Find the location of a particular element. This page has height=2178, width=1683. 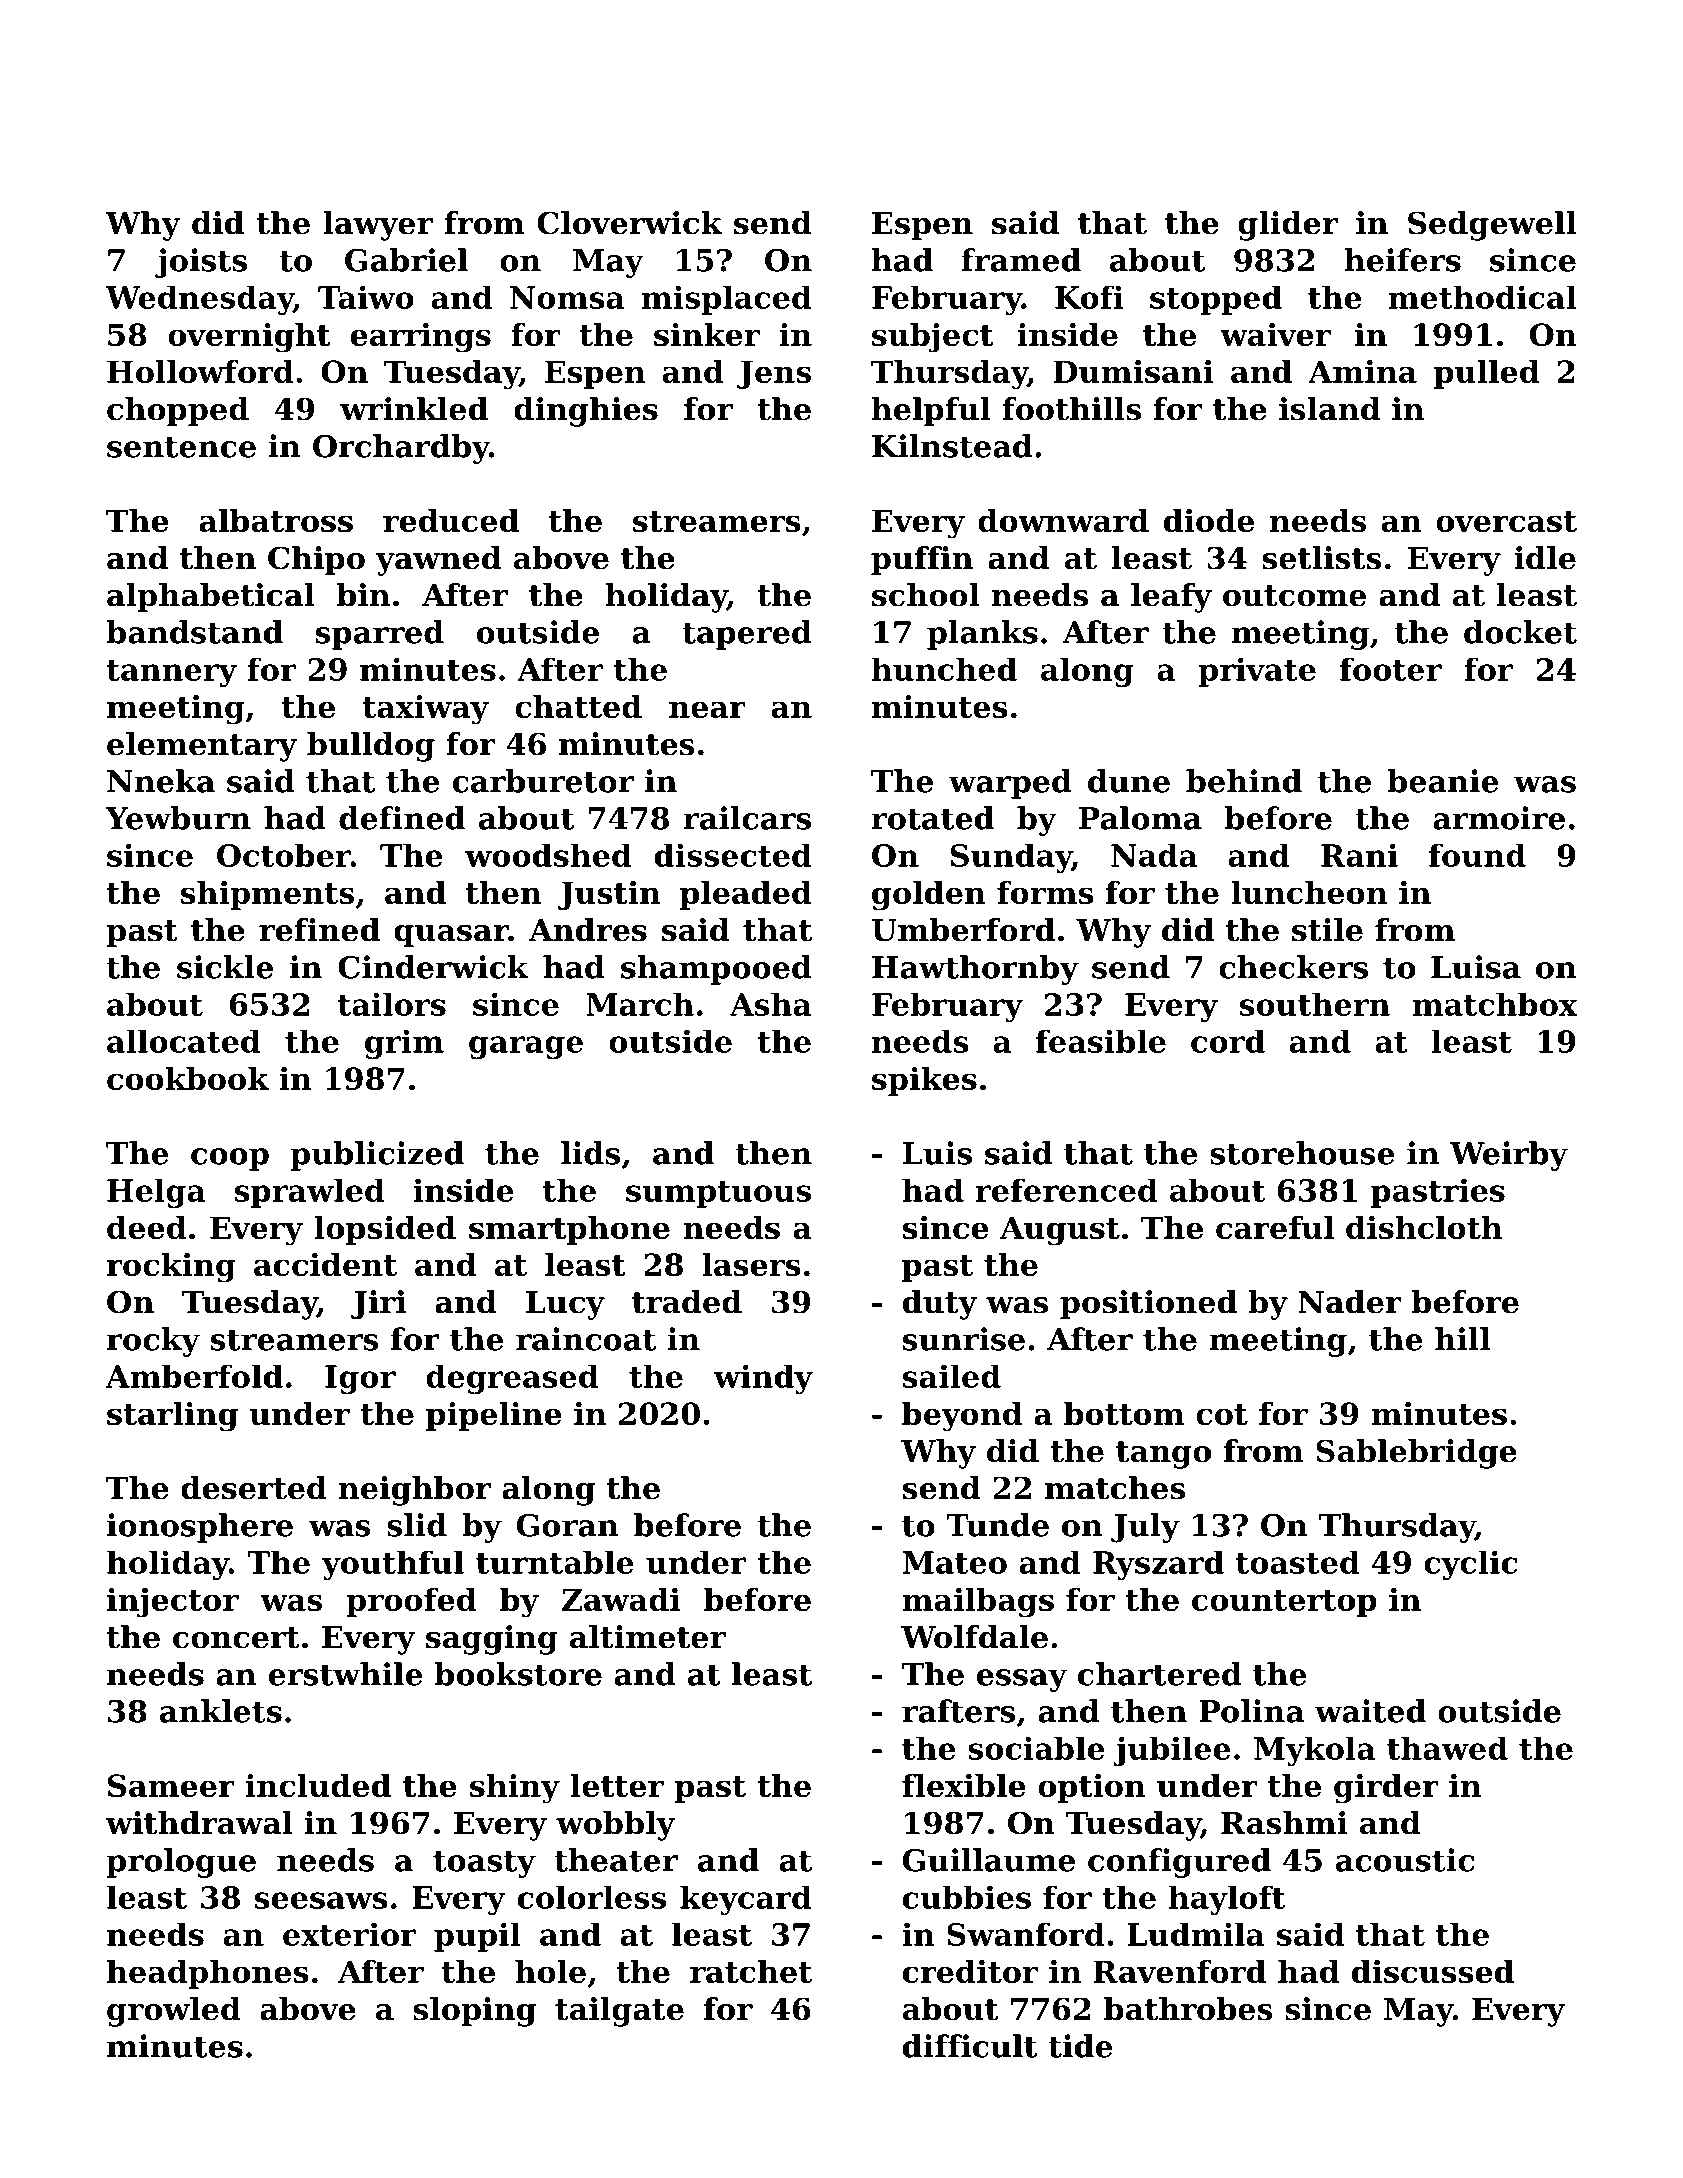

seesaws is located at coordinates (321, 1900).
